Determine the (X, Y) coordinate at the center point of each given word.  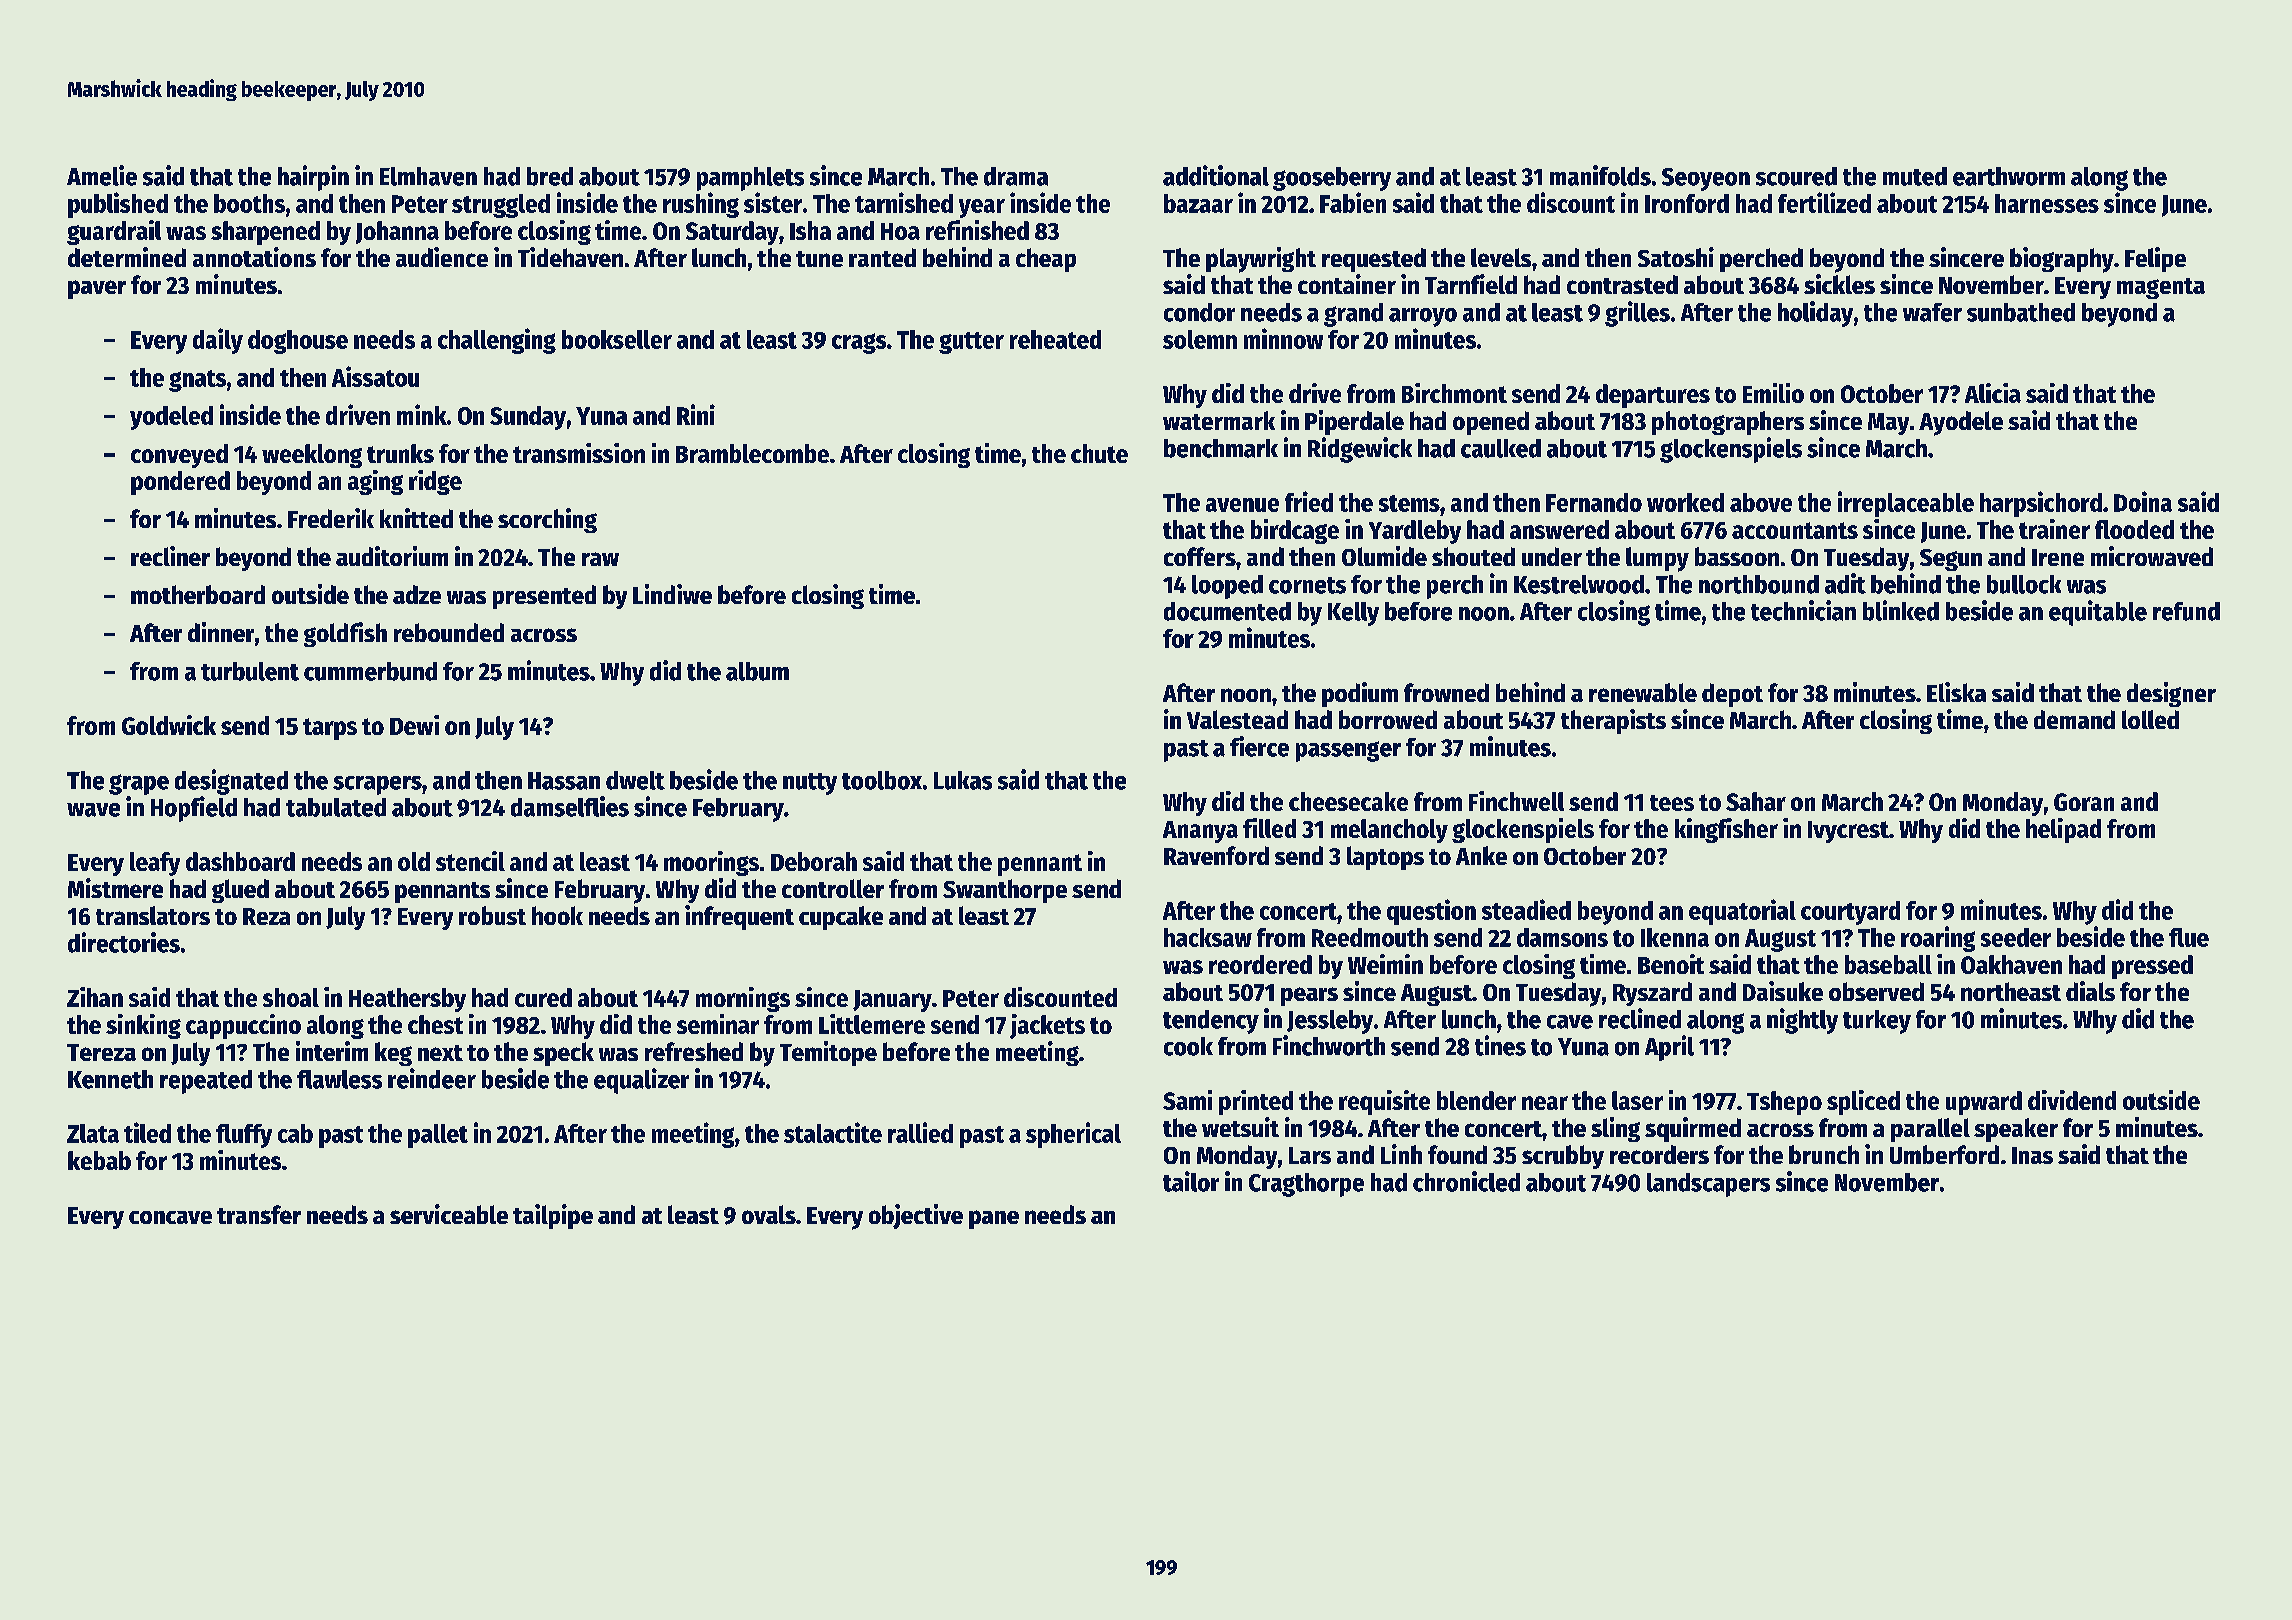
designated (231, 782)
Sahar (1756, 801)
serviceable (449, 1214)
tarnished (904, 202)
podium (1360, 694)
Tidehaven (570, 257)
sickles (1839, 284)
